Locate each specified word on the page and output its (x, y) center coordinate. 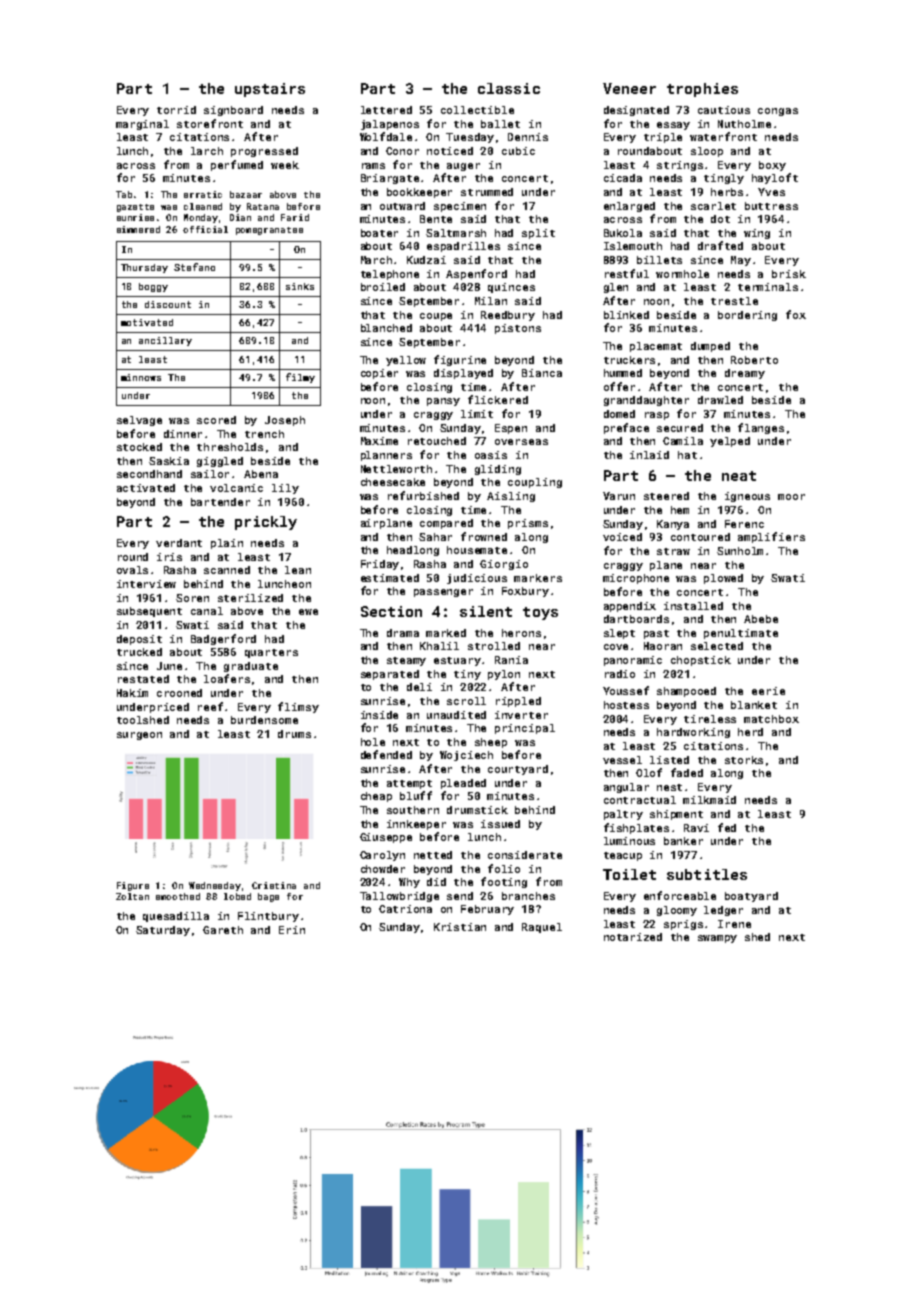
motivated (147, 322)
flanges (761, 428)
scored (216, 420)
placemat (656, 347)
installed (693, 606)
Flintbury (268, 917)
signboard (233, 111)
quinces (511, 288)
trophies (702, 90)
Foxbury (525, 592)
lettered (386, 110)
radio (620, 674)
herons (521, 633)
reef (210, 706)
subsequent (149, 612)
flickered (498, 399)
